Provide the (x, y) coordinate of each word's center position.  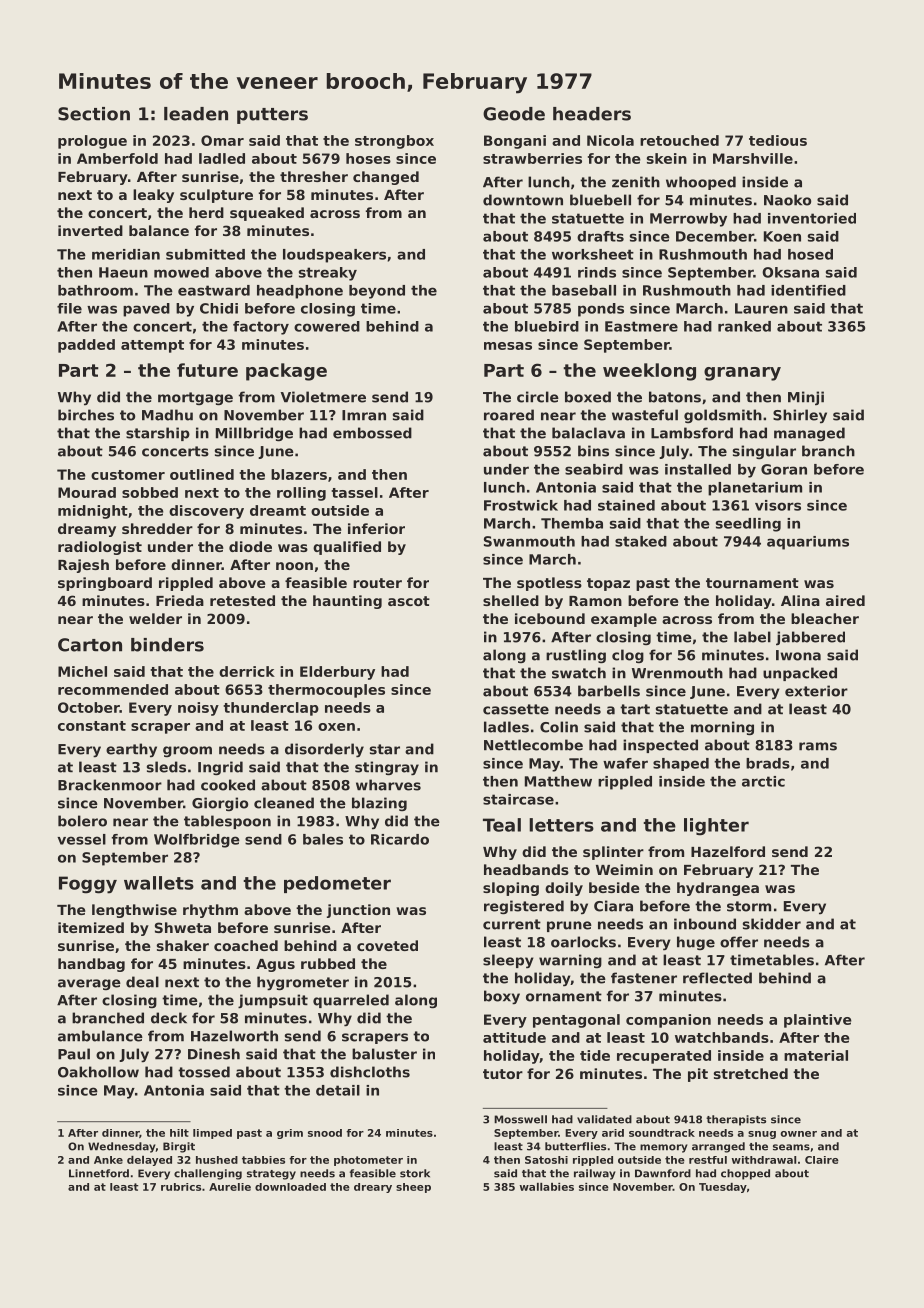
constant (92, 726)
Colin (559, 727)
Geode (514, 114)
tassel (354, 492)
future (207, 370)
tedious (778, 140)
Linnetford (99, 1173)
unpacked (800, 674)
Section (94, 114)
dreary (373, 1188)
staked (641, 541)
